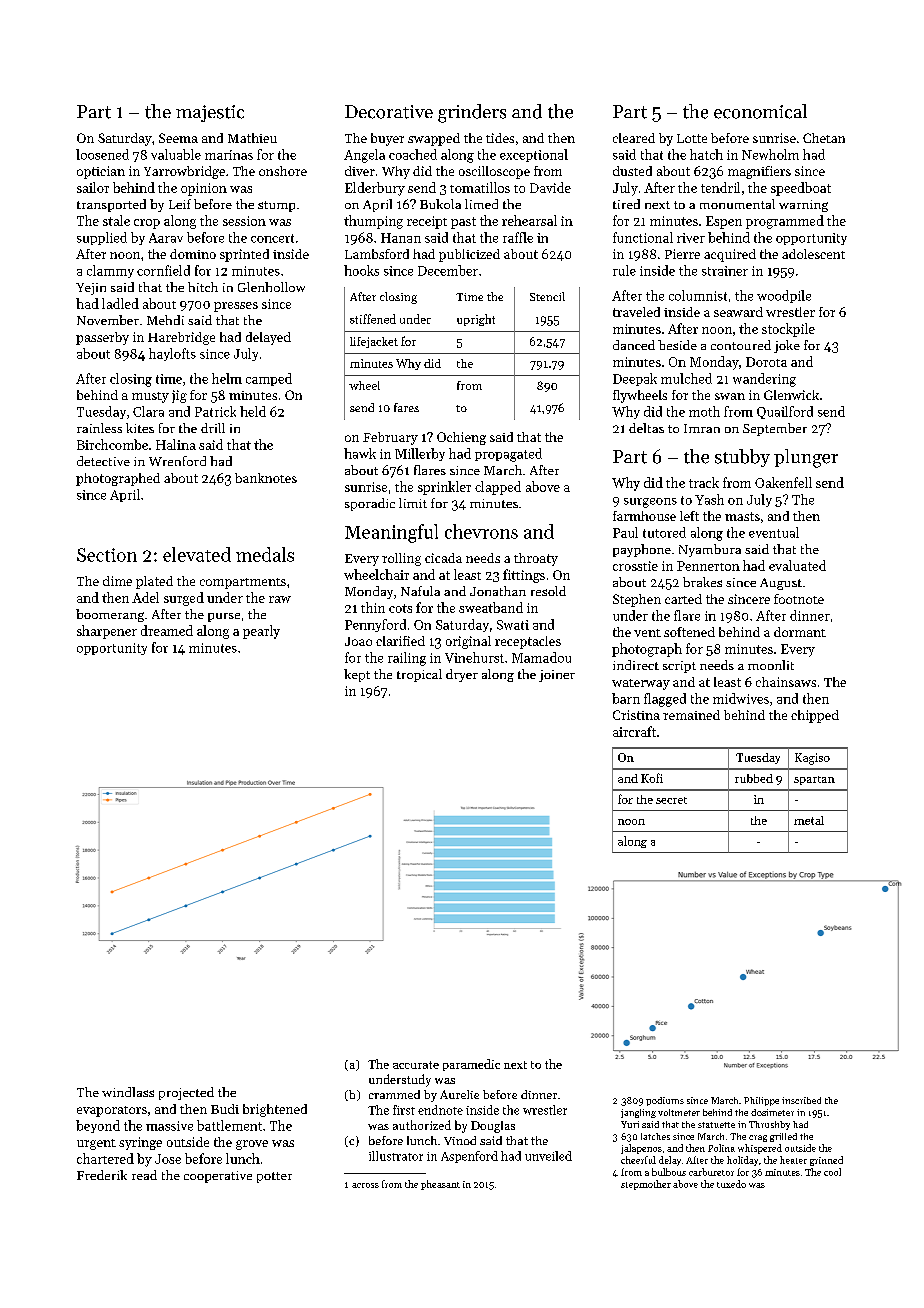  What do you see at coordinates (370, 504) in the screenshot?
I see `sporadic` at bounding box center [370, 504].
